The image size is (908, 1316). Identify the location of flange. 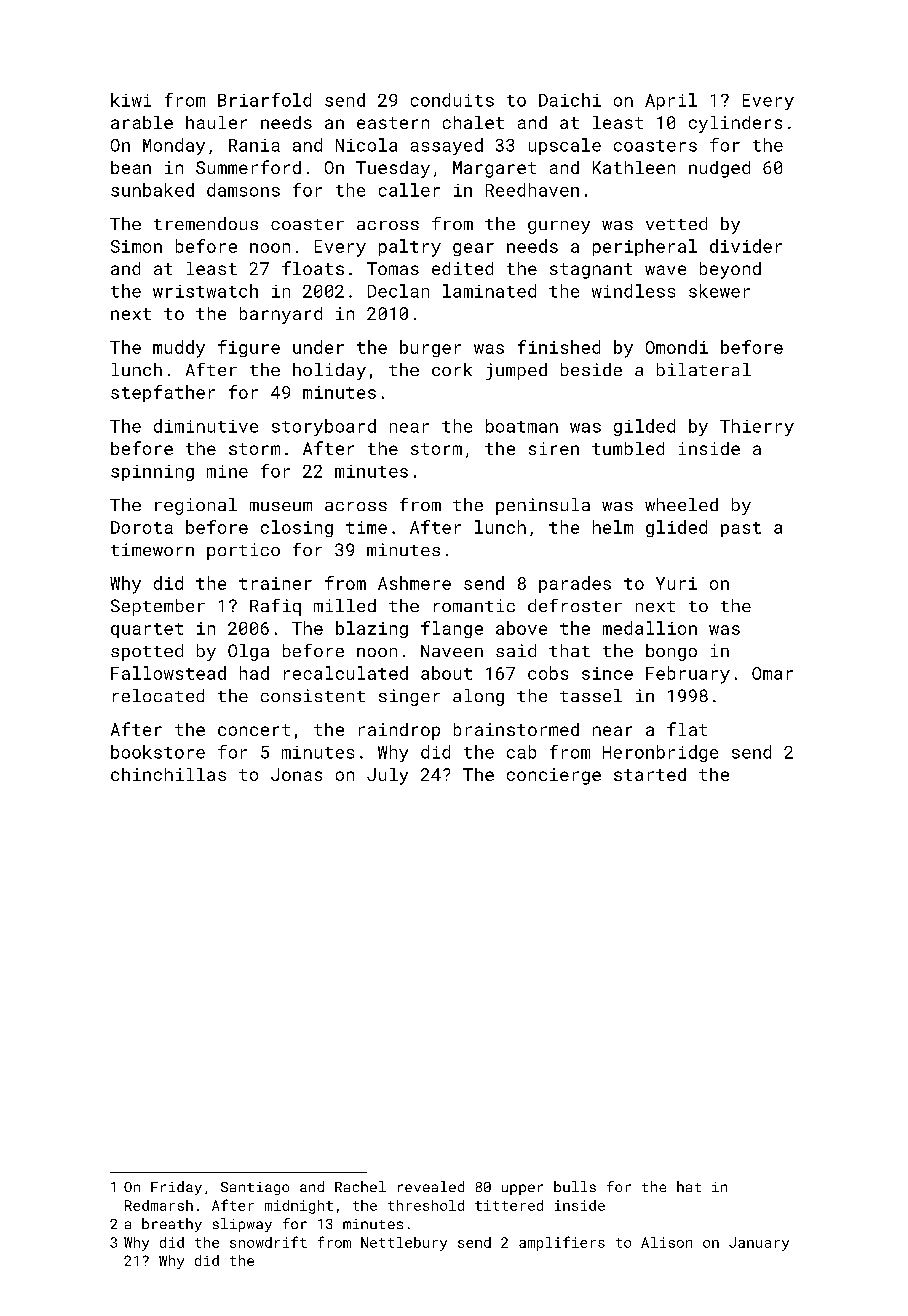
(452, 629).
